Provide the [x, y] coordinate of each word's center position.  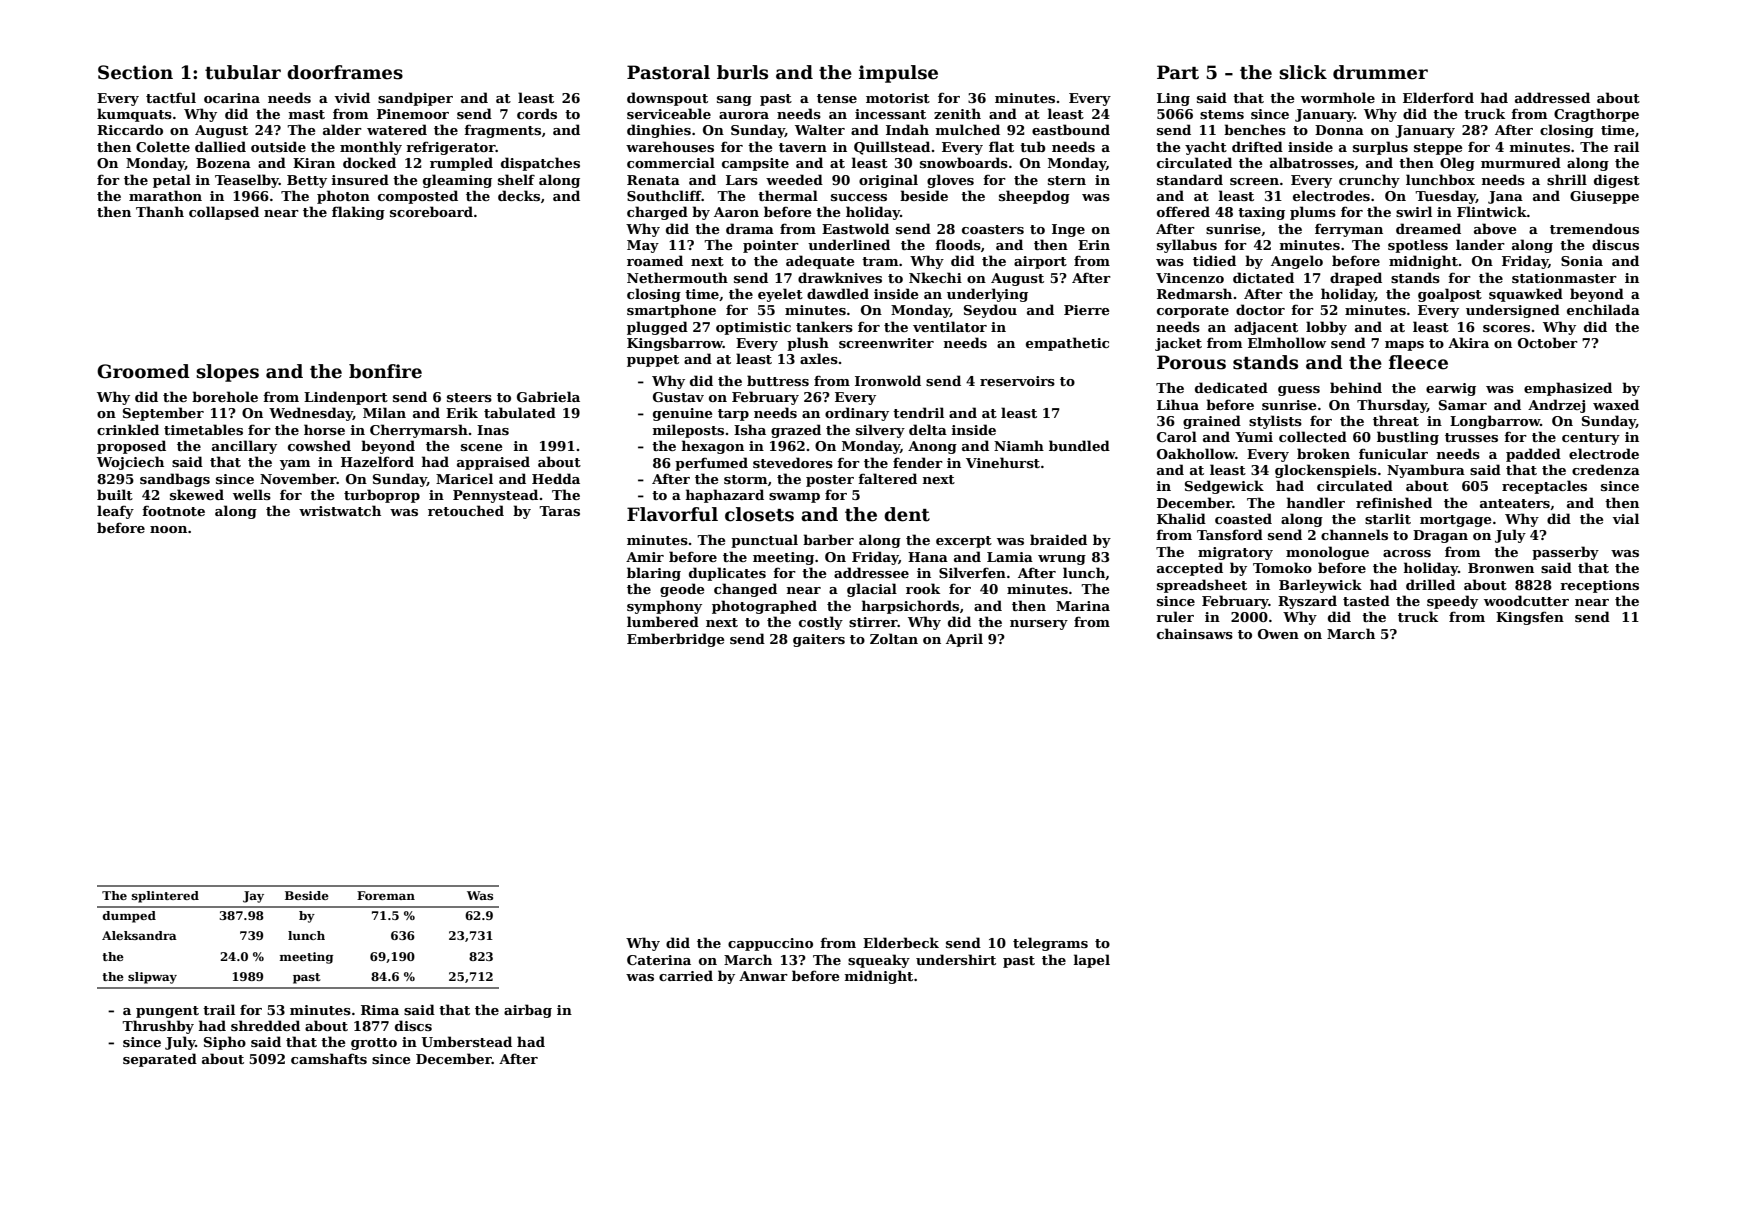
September [163, 414]
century [1591, 439]
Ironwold [888, 380]
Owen [1278, 634]
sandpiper [415, 99]
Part [1178, 72]
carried [686, 975]
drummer [1380, 72]
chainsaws [1195, 633]
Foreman [386, 895]
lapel [1092, 961]
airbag [528, 1011]
